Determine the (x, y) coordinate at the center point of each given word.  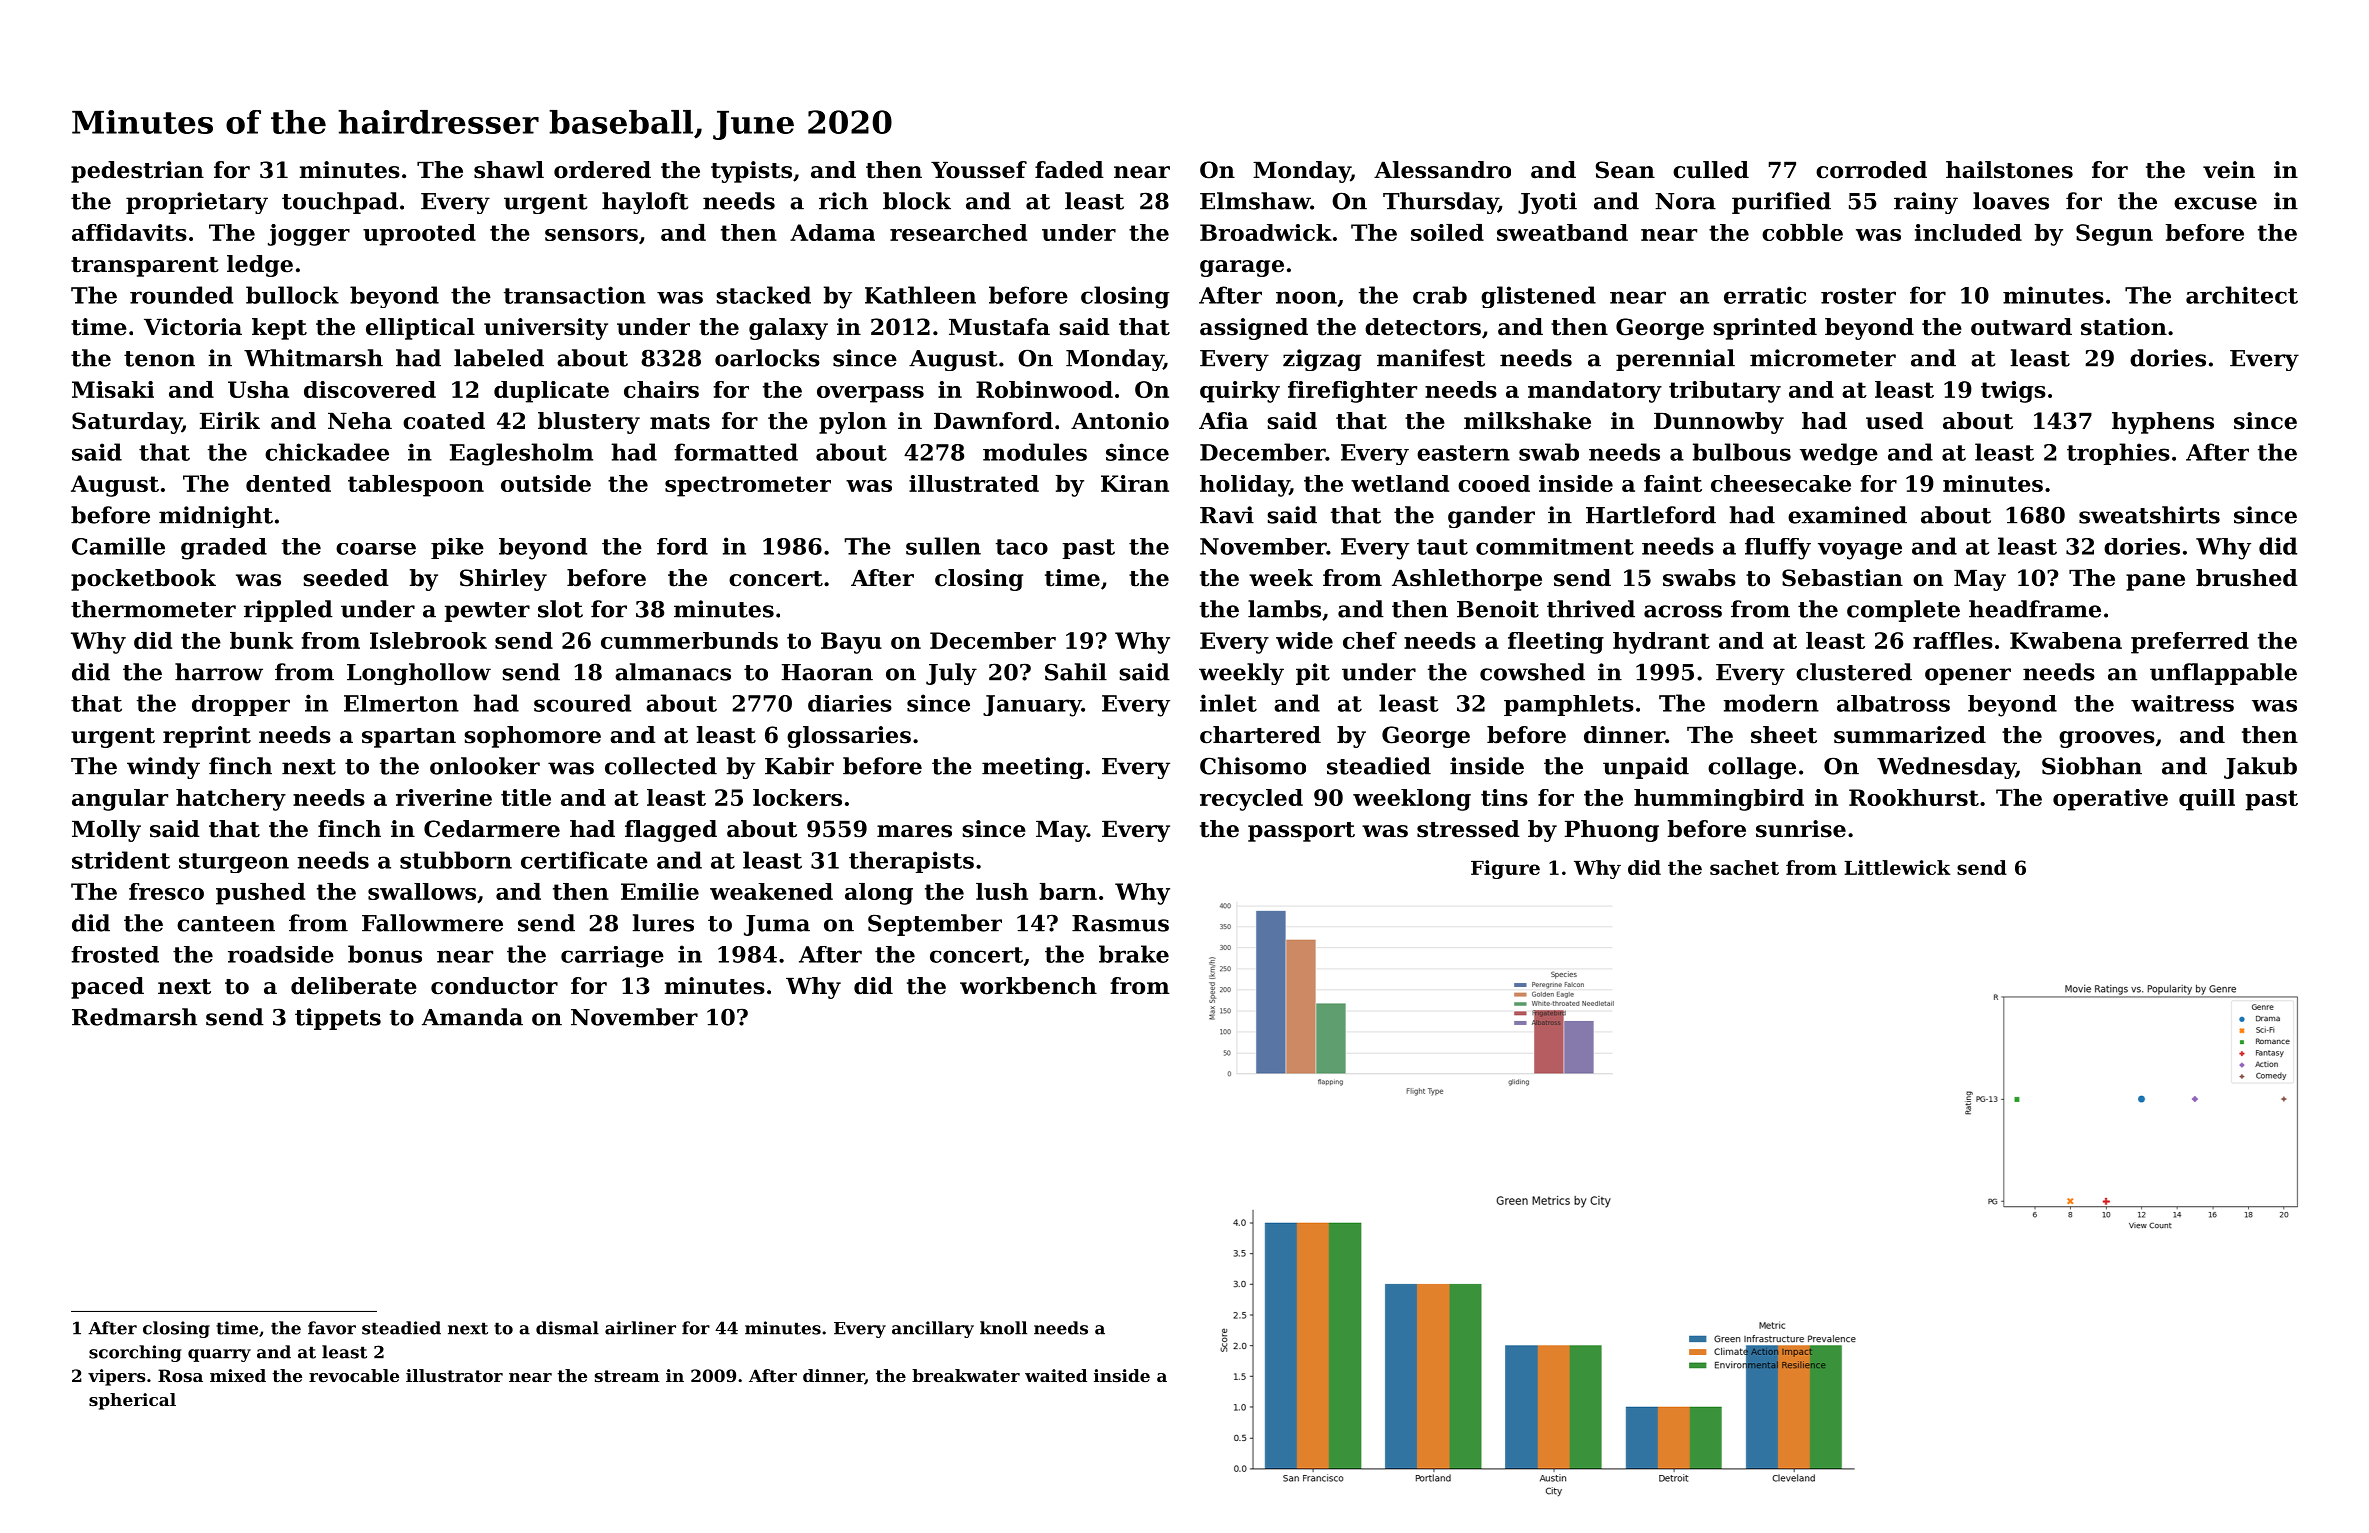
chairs (661, 389)
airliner (640, 1328)
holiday (1244, 486)
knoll (1003, 1328)
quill (2207, 800)
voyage (1860, 551)
